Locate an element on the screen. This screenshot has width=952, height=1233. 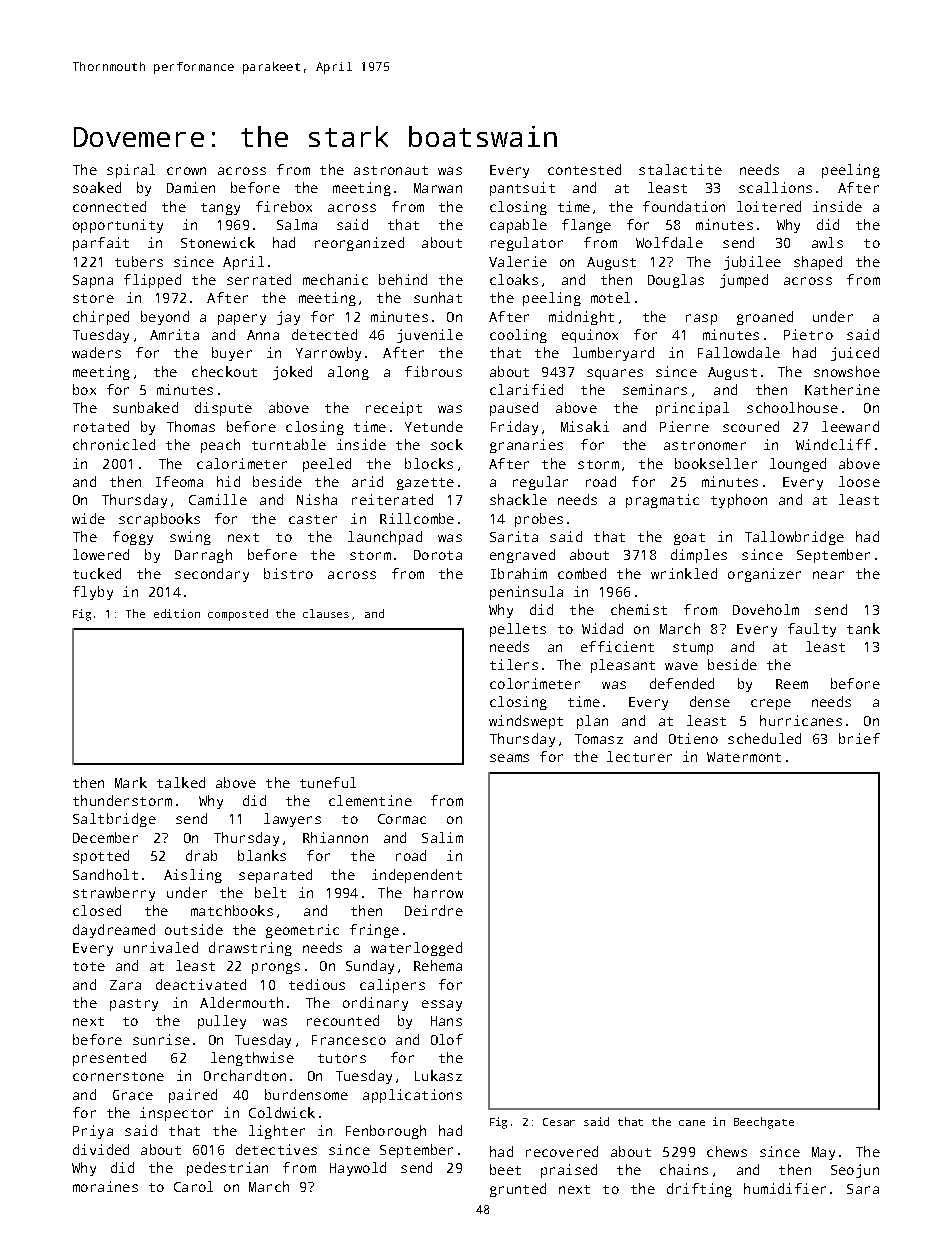
composted is located at coordinates (238, 615).
